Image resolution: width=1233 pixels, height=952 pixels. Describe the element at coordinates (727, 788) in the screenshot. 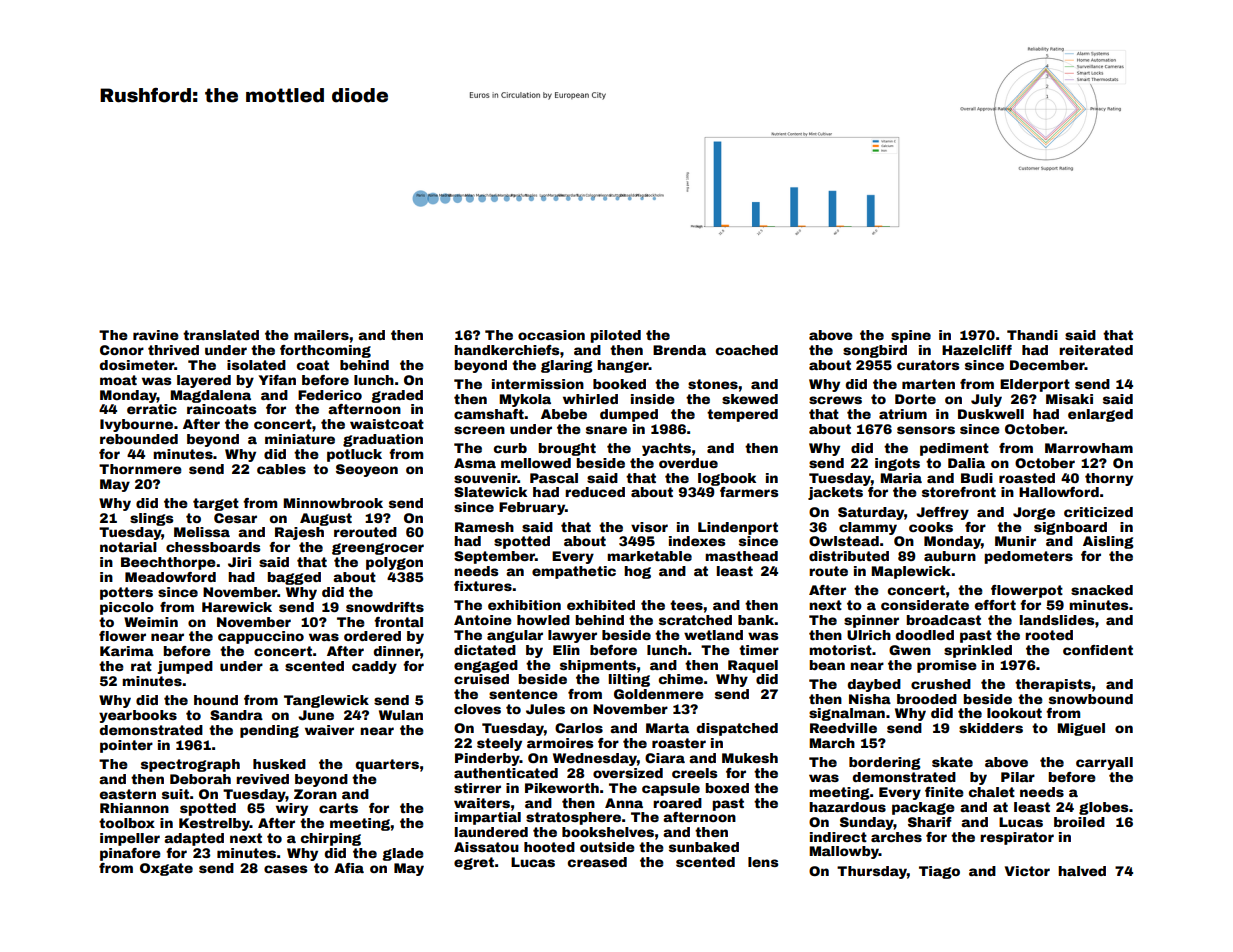

I see `boxed` at that location.
